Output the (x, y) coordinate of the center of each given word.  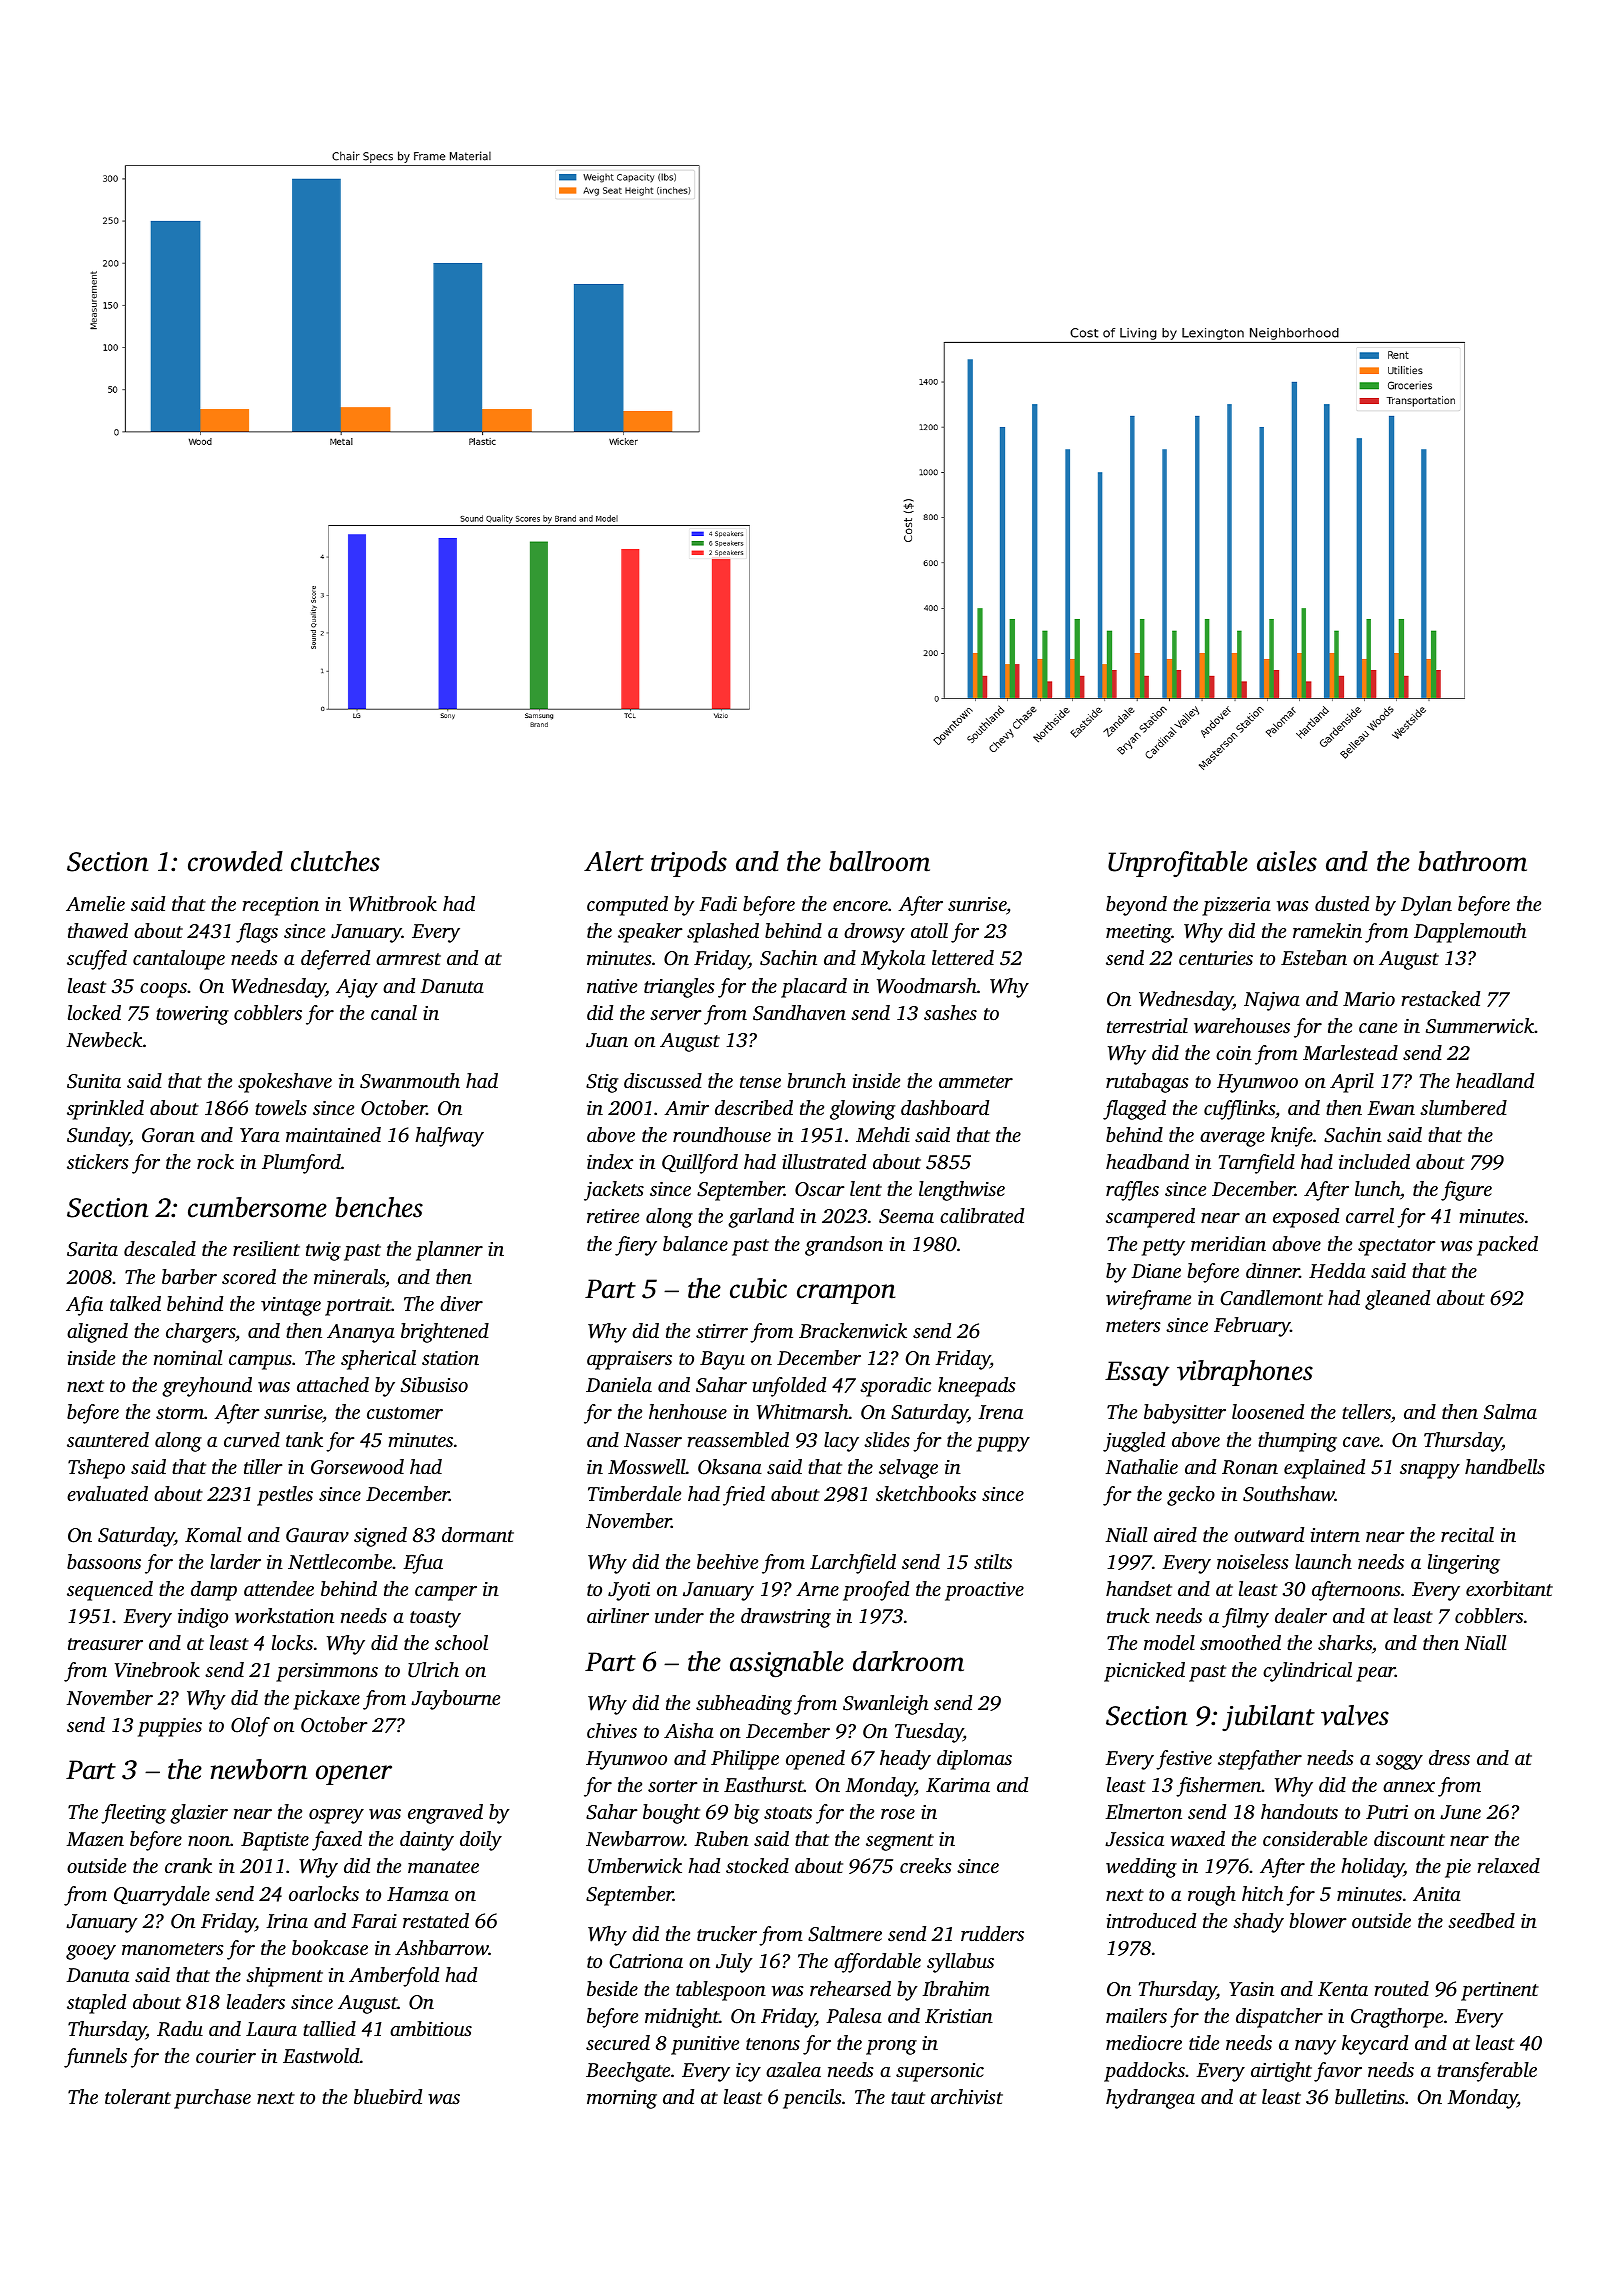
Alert (614, 861)
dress (1449, 1757)
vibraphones (1245, 1373)
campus (260, 1362)
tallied (329, 2028)
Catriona (646, 1961)
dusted (1342, 903)
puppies (170, 1727)
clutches (335, 861)
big (746, 1814)
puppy (1003, 1444)
